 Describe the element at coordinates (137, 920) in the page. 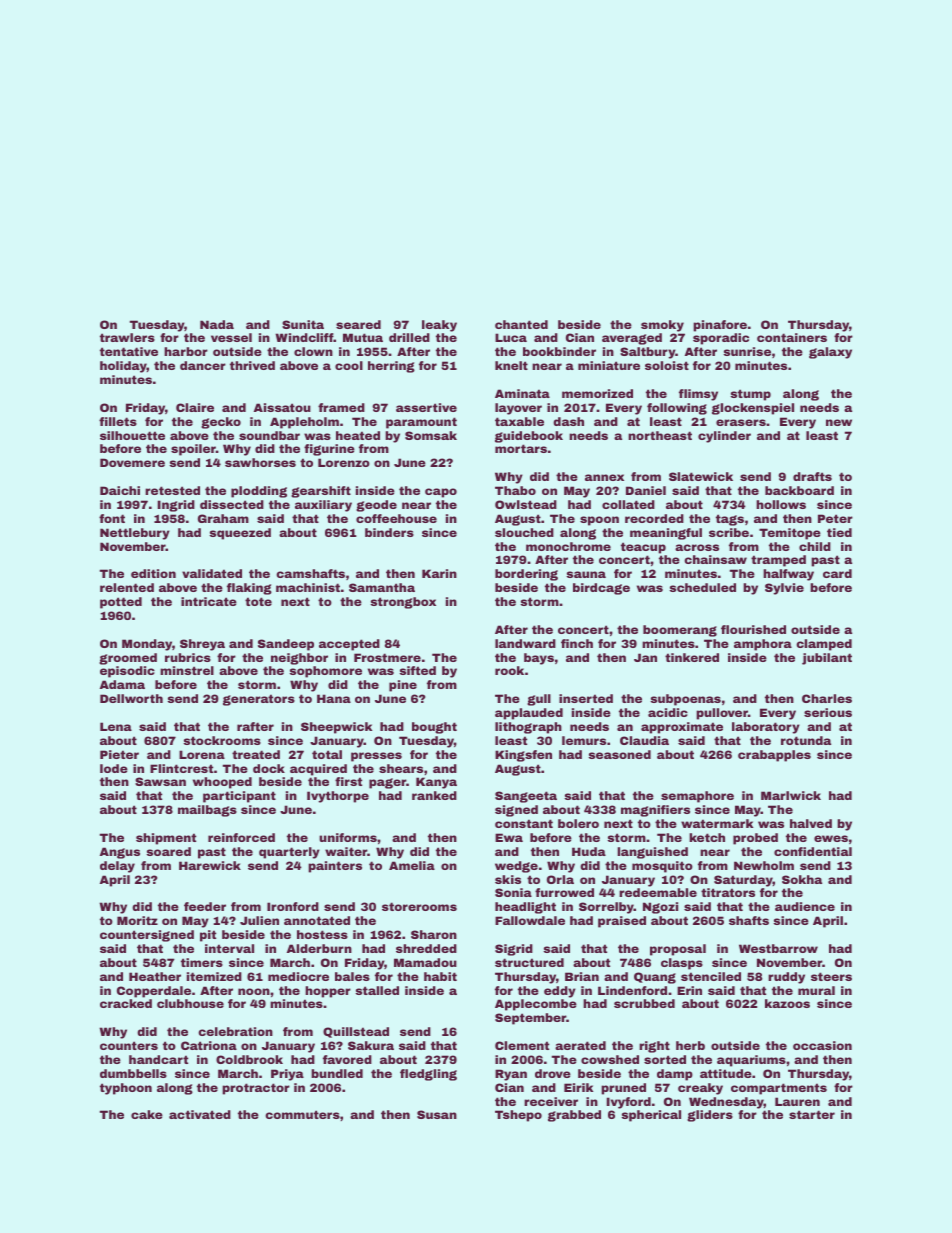

I see `Moritz` at that location.
